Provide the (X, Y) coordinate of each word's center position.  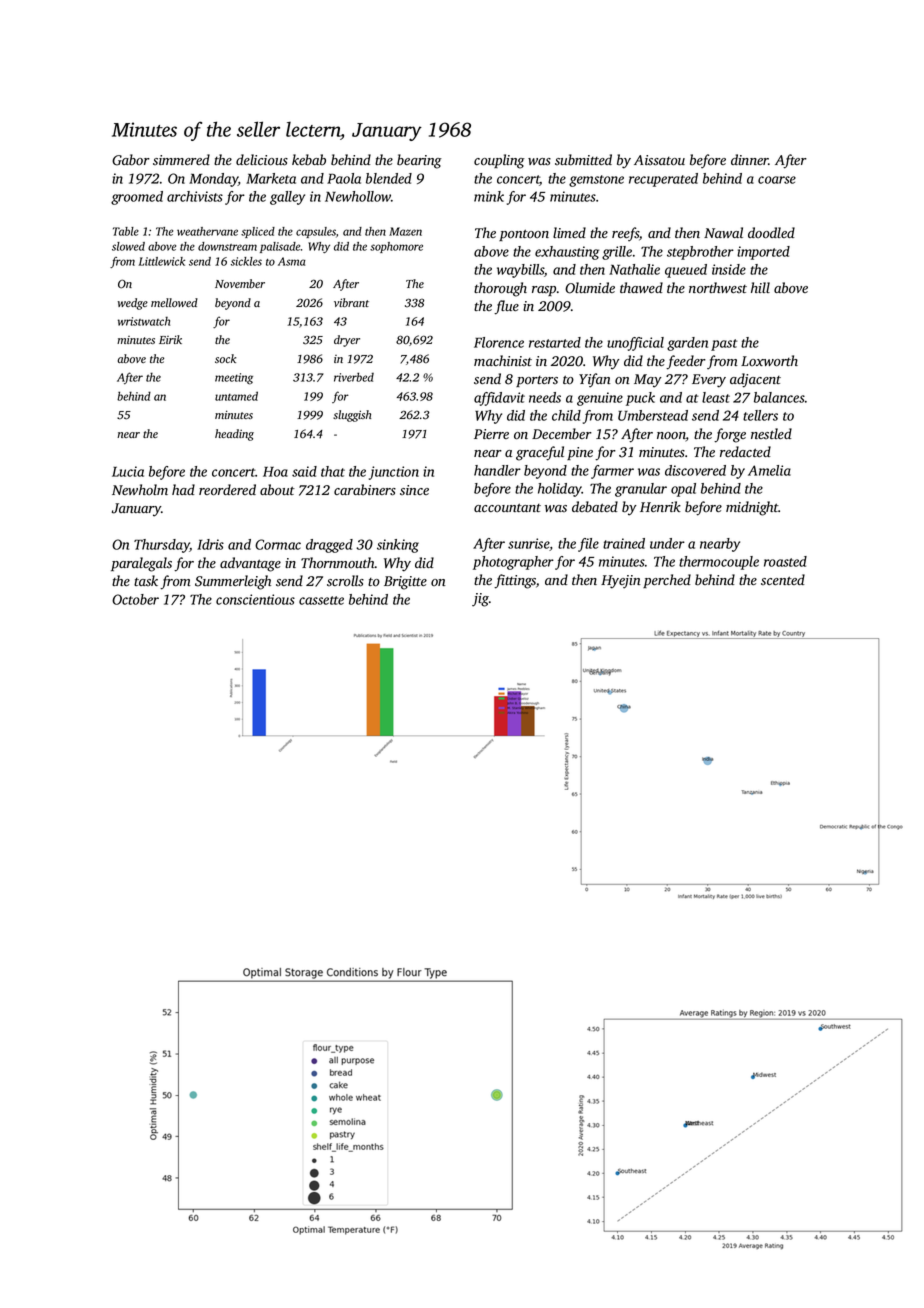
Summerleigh (233, 582)
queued (686, 271)
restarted (555, 342)
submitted (583, 160)
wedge (133, 304)
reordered (227, 490)
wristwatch (144, 321)
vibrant (351, 303)
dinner (750, 159)
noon (671, 437)
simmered (181, 159)
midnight (752, 508)
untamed (236, 396)
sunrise (528, 543)
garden (687, 344)
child (566, 415)
